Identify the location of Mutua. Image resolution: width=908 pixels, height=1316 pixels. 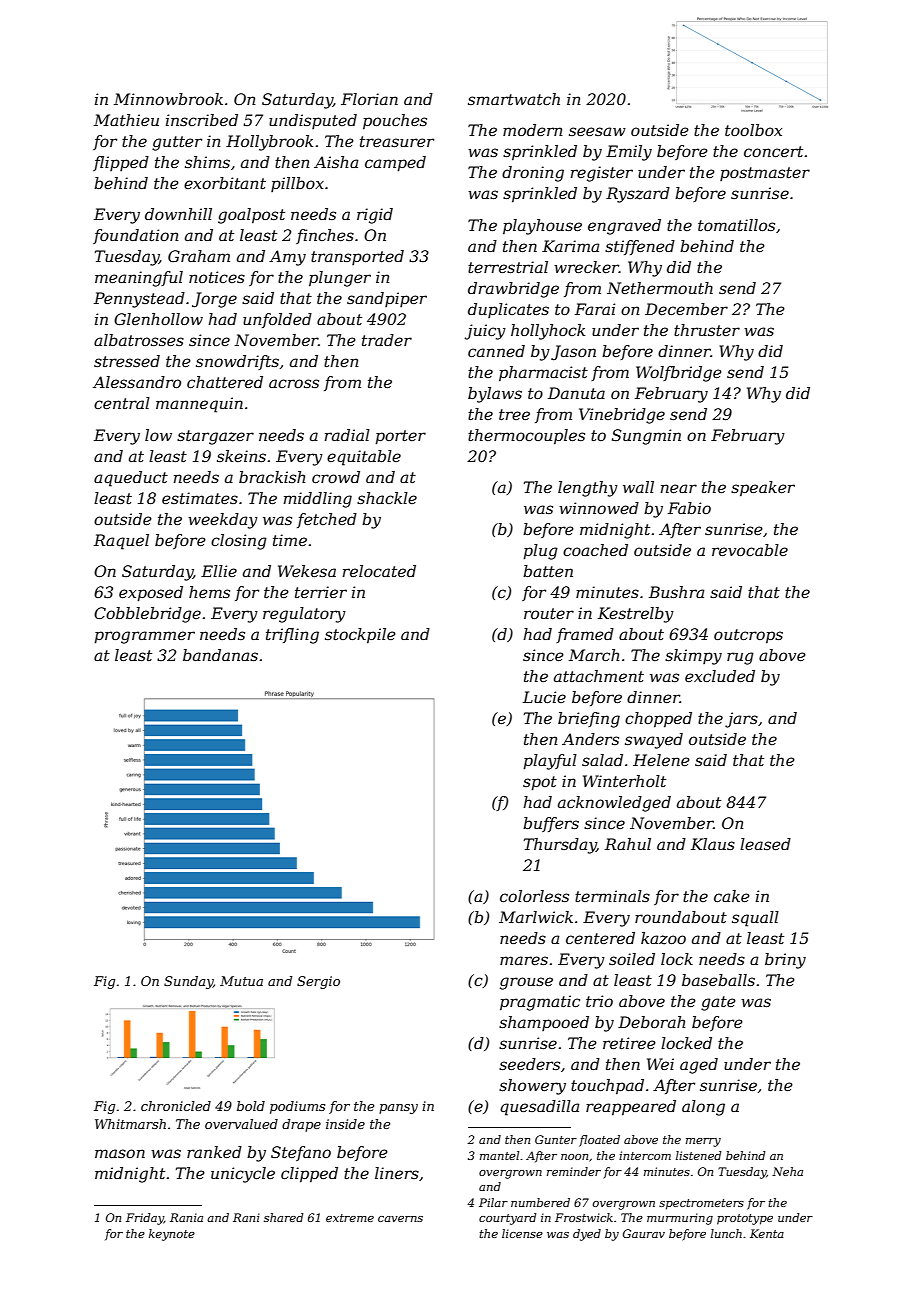
(241, 981).
